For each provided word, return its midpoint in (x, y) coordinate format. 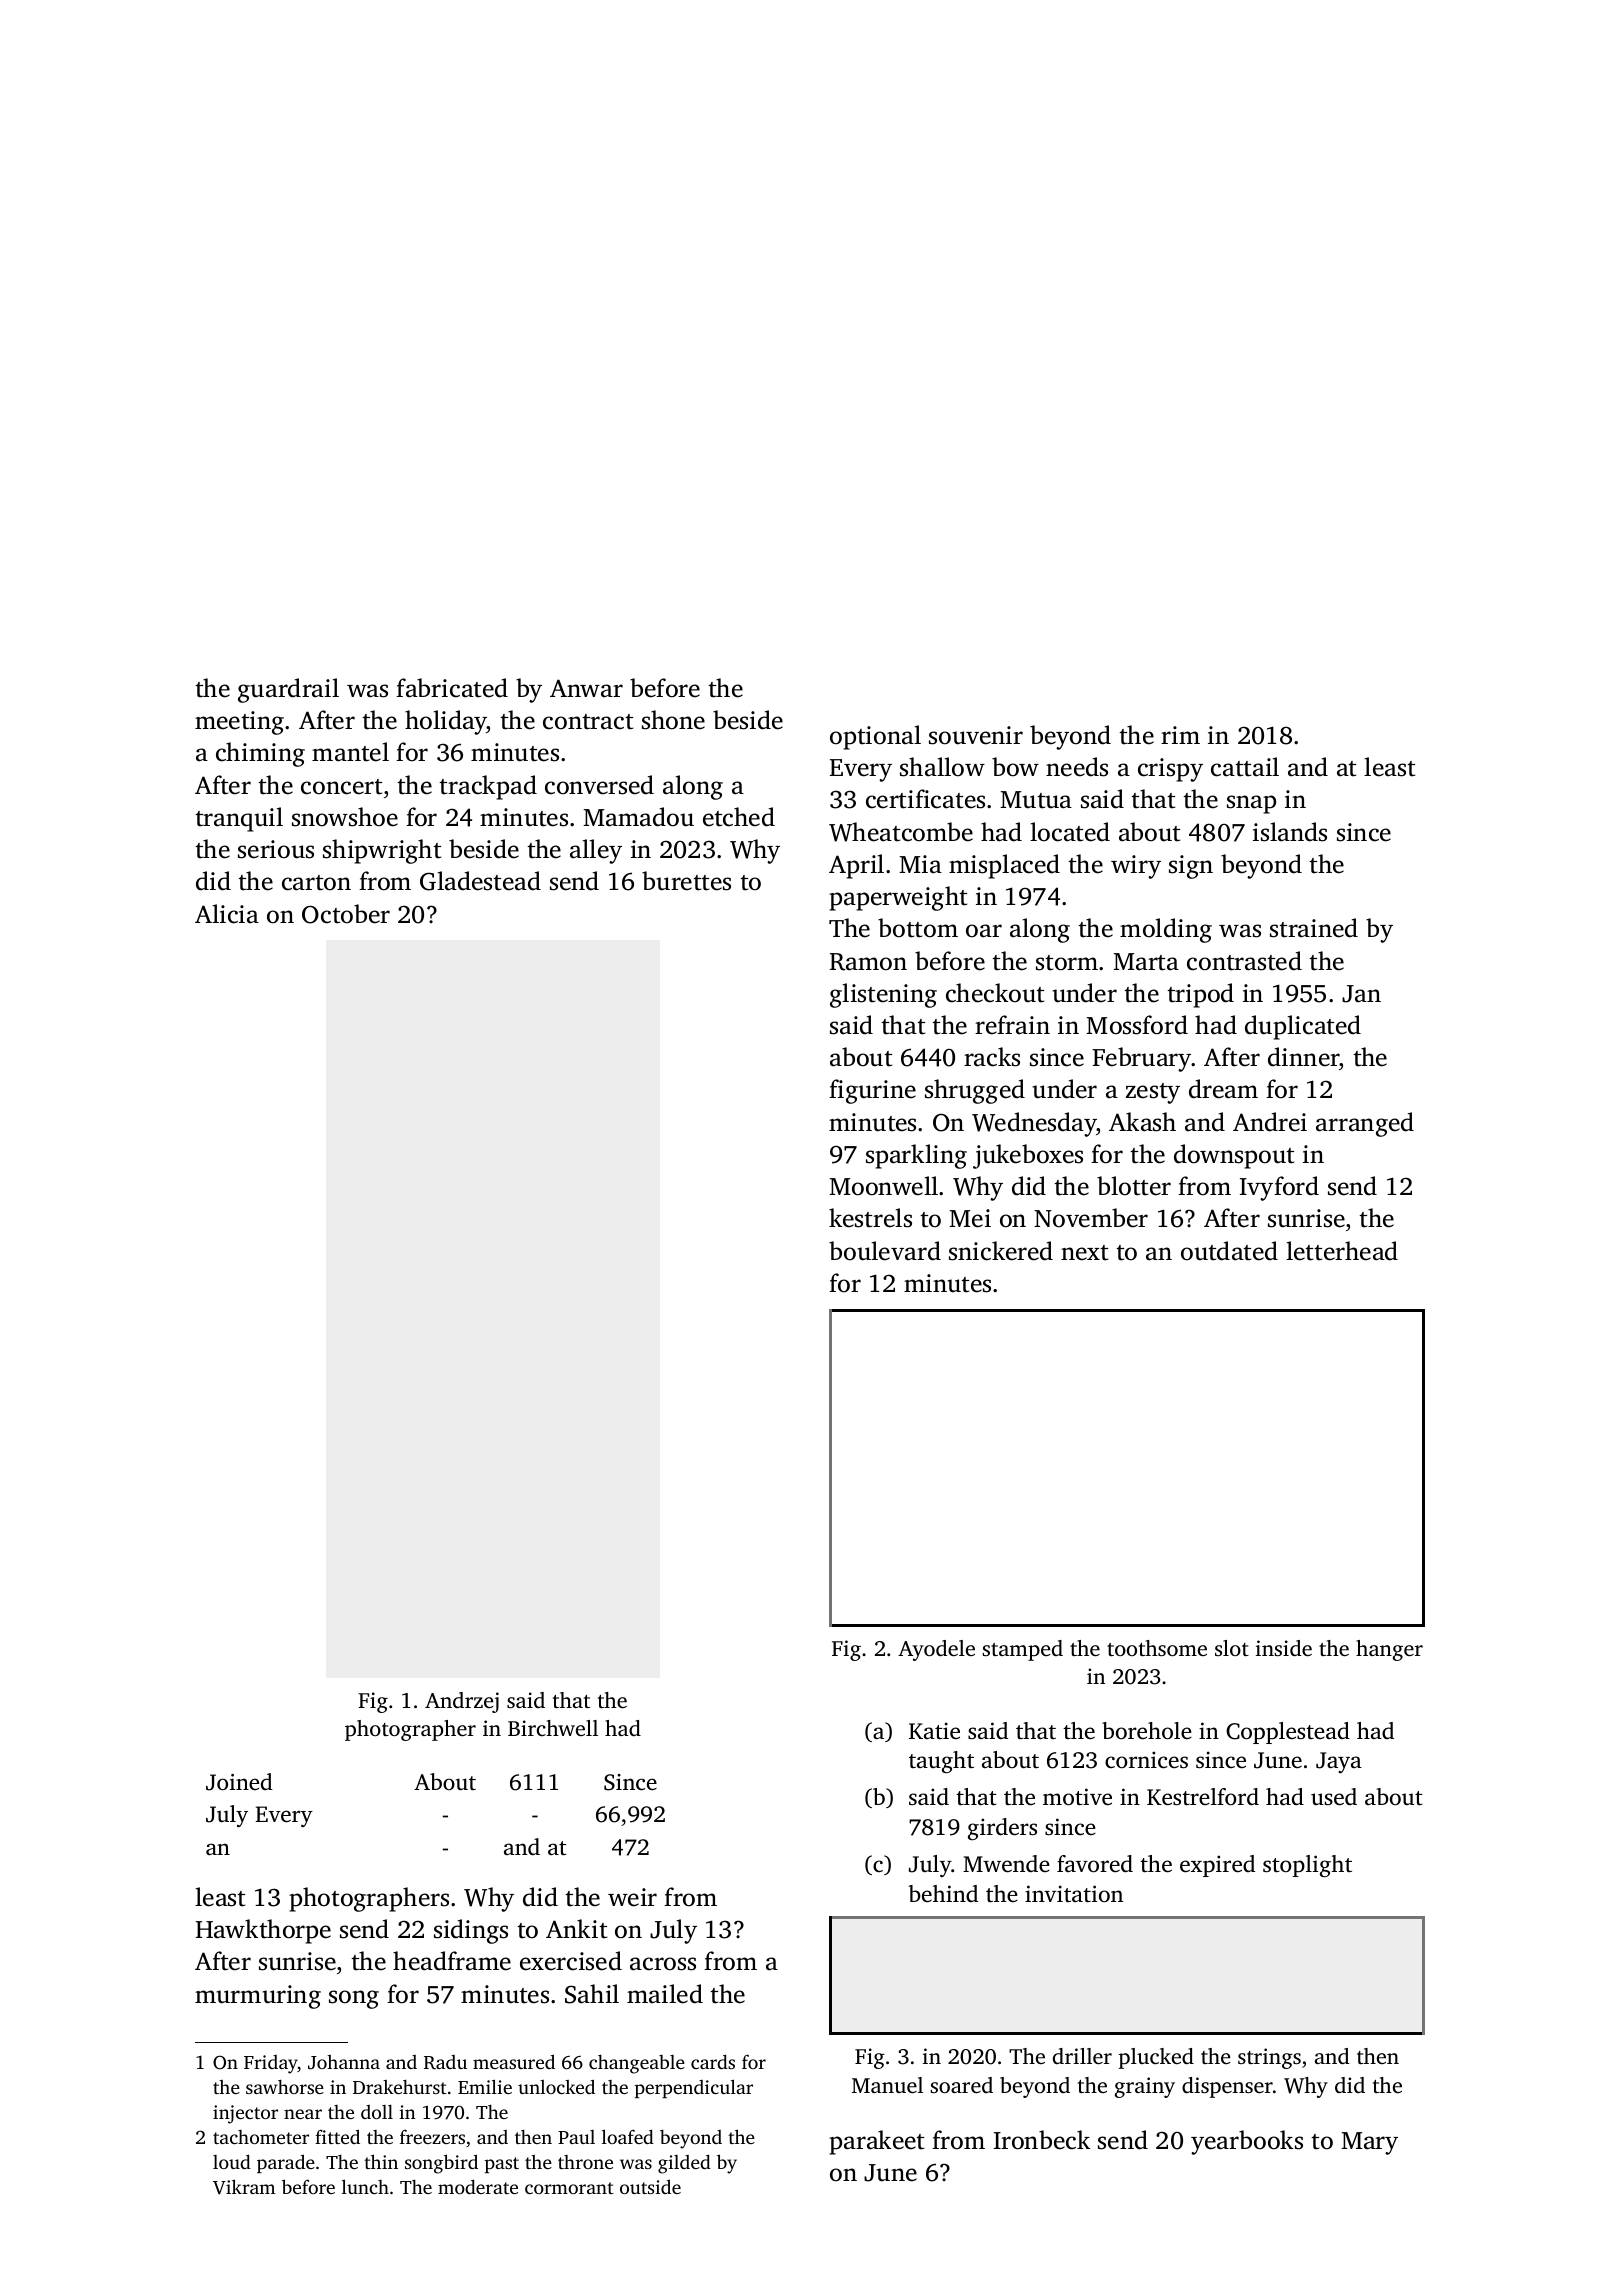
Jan (1361, 994)
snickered (1001, 1251)
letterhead (1342, 1251)
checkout (995, 993)
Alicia (227, 914)
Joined (239, 1782)
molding (1166, 930)
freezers (432, 2137)
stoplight (1307, 1866)
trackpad (488, 787)
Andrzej (462, 1702)
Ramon (868, 962)
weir (632, 1897)
